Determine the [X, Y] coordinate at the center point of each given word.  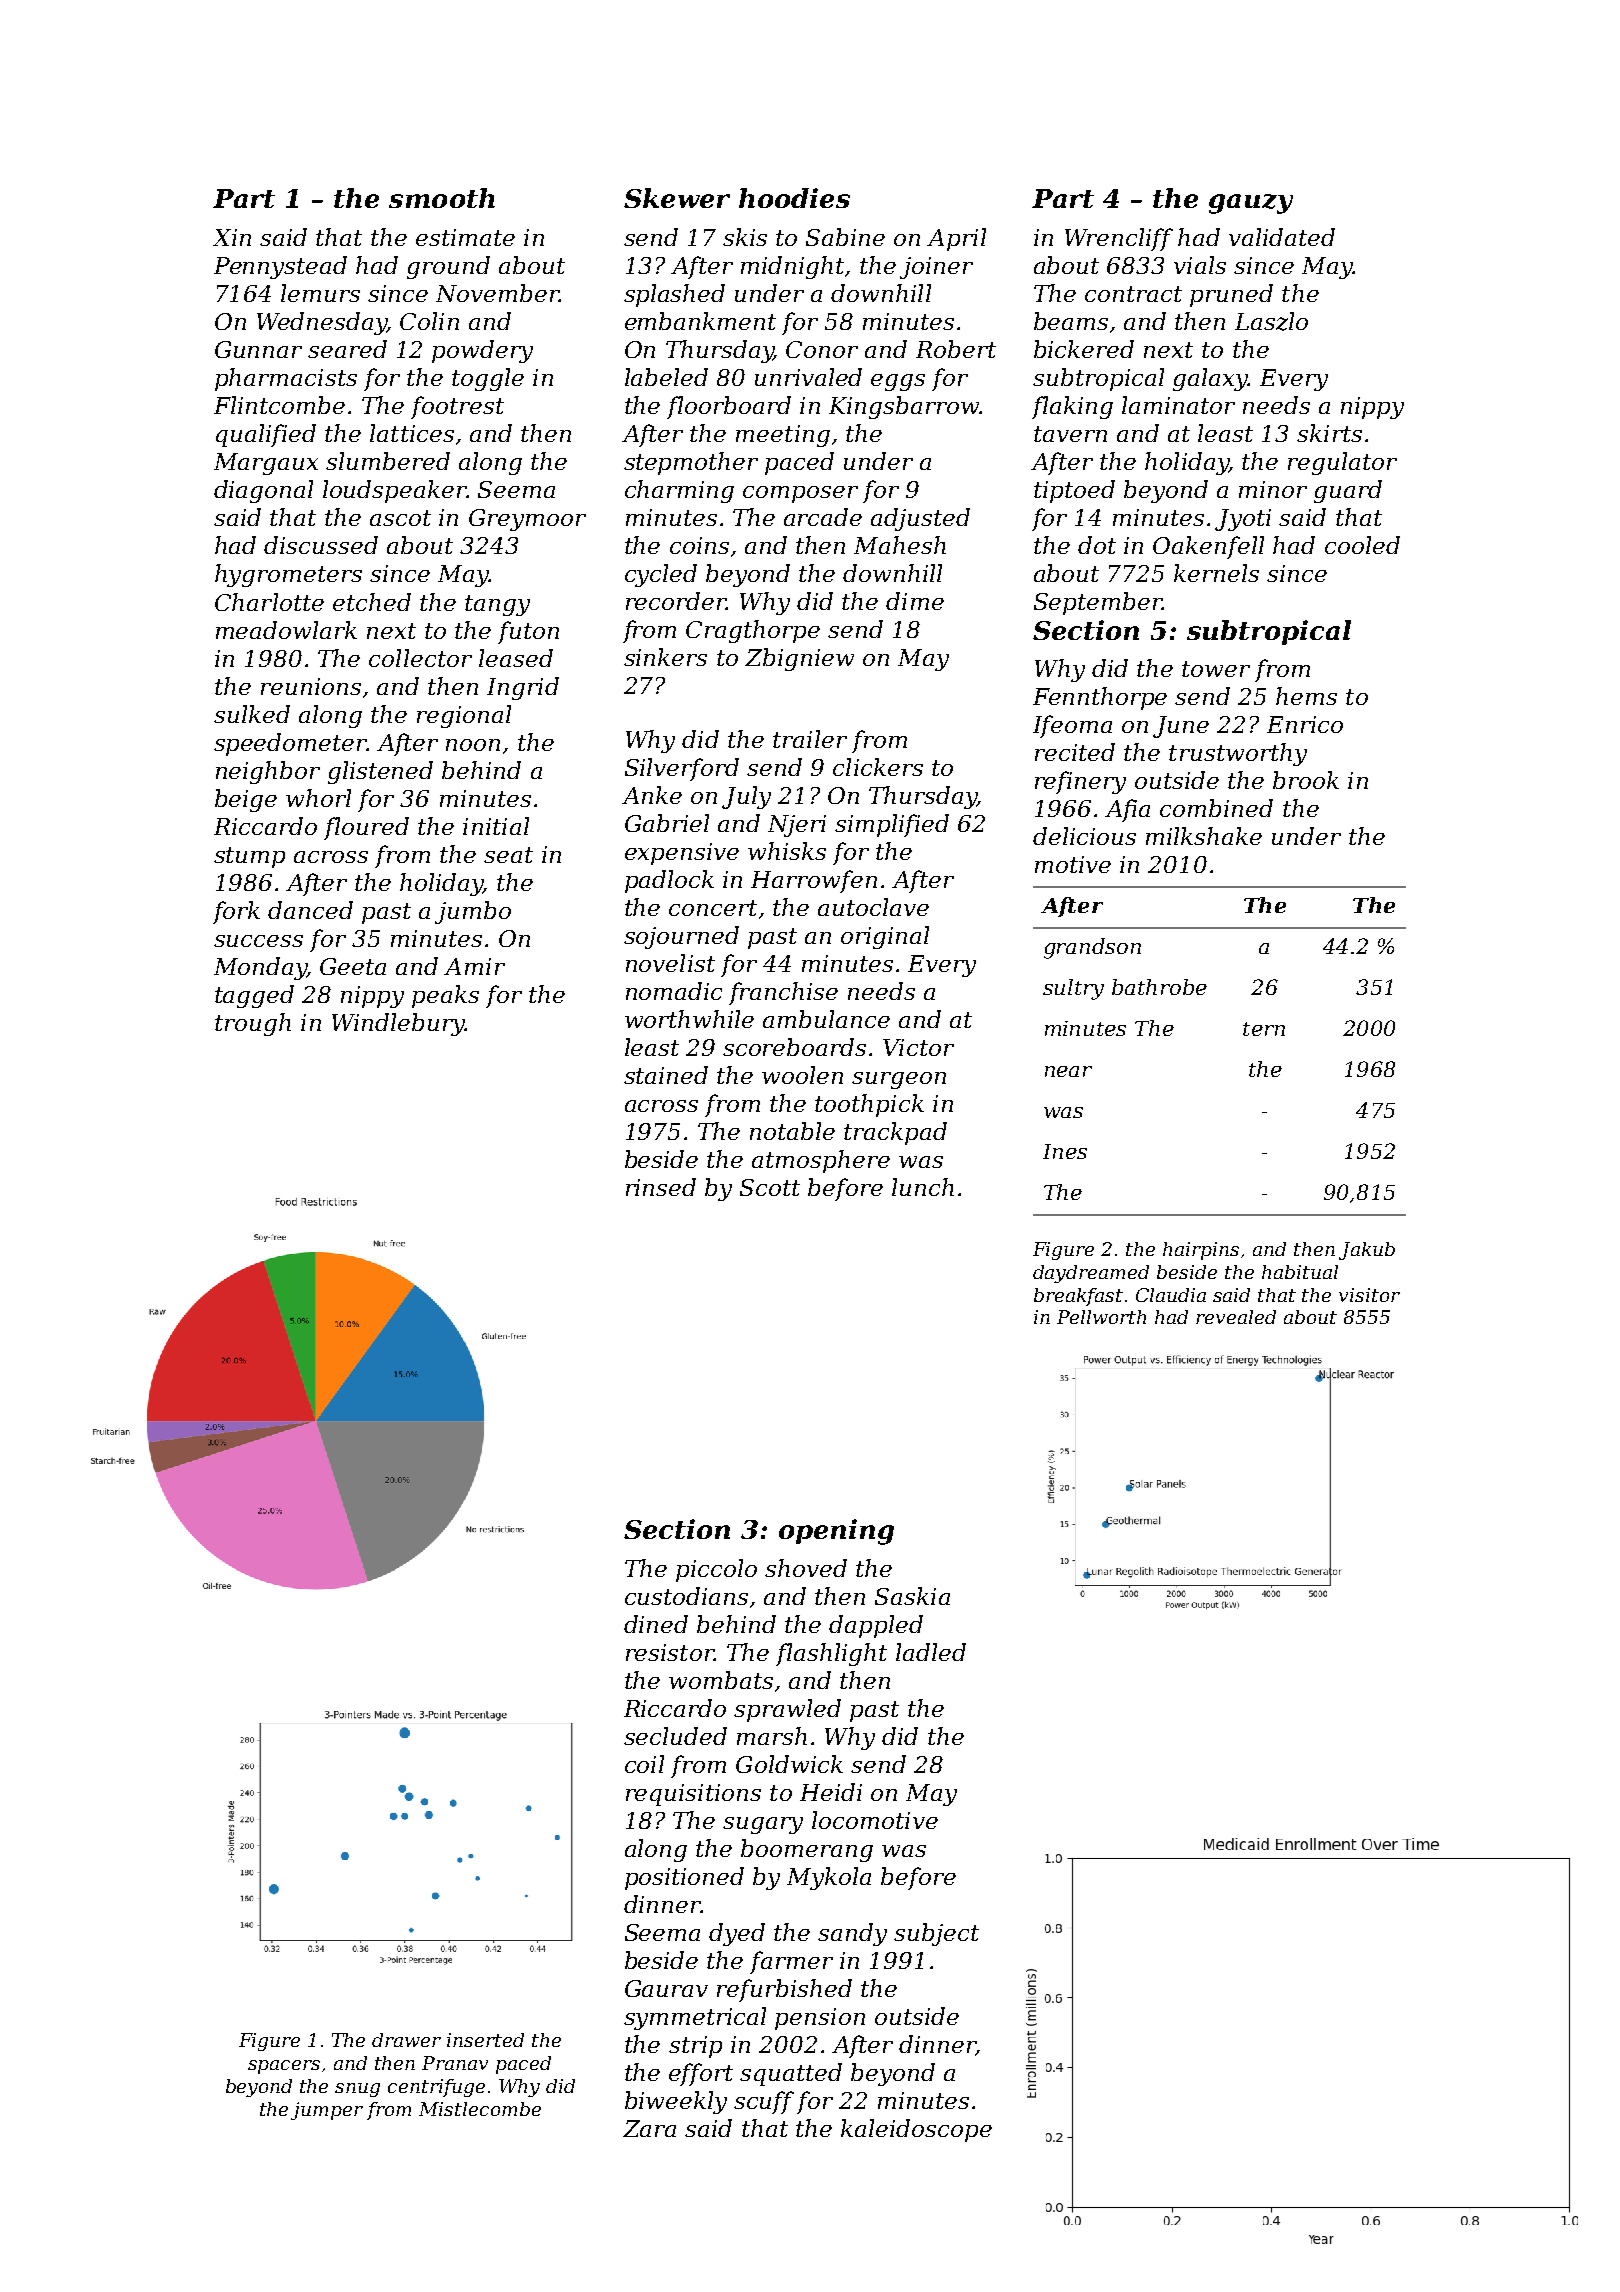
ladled [931, 1652]
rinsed [661, 1187]
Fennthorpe [1100, 698]
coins [699, 545]
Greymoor [527, 520]
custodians [686, 1596]
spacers [284, 2067]
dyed [737, 1934]
